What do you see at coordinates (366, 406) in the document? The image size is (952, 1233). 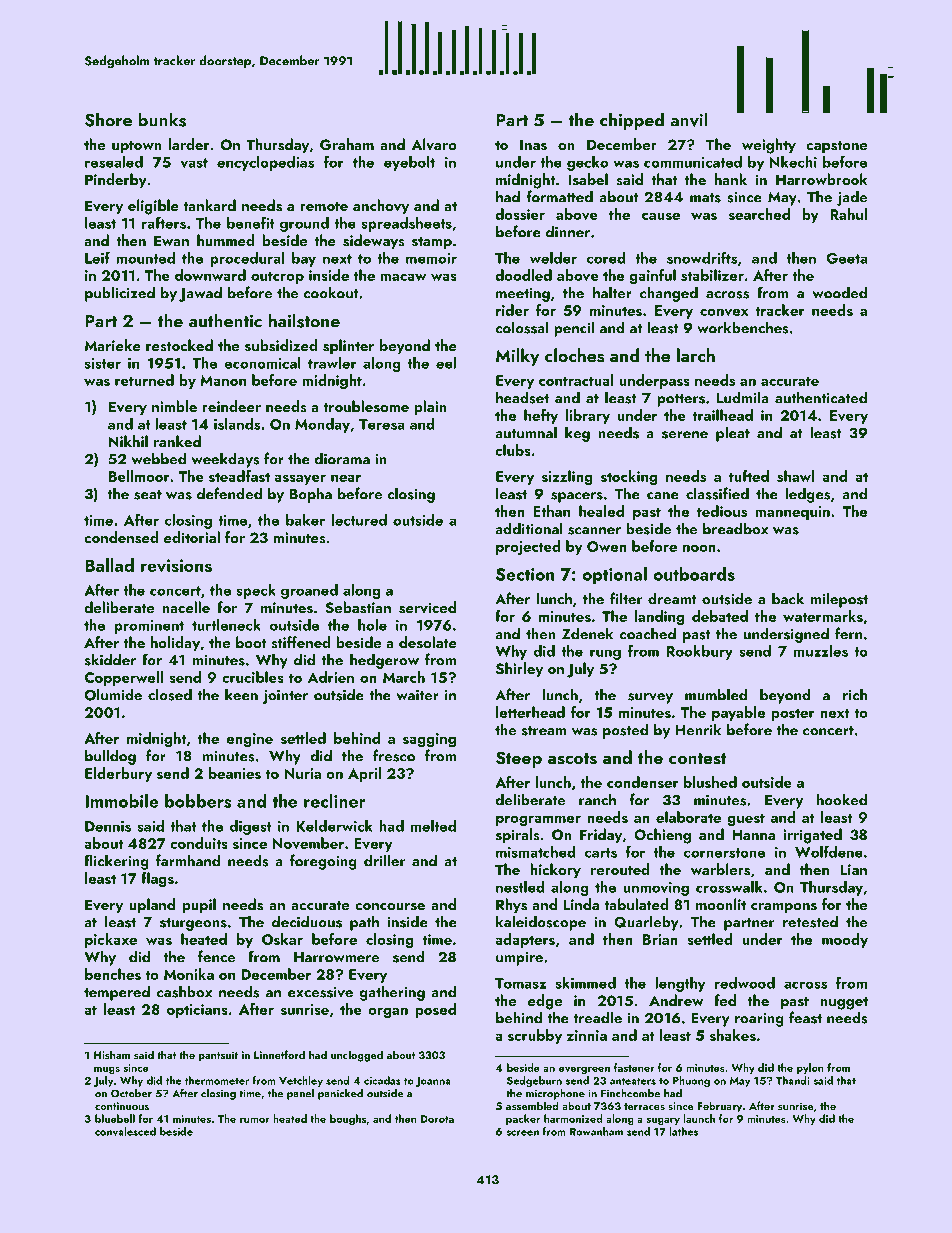 I see `troublesome` at bounding box center [366, 406].
